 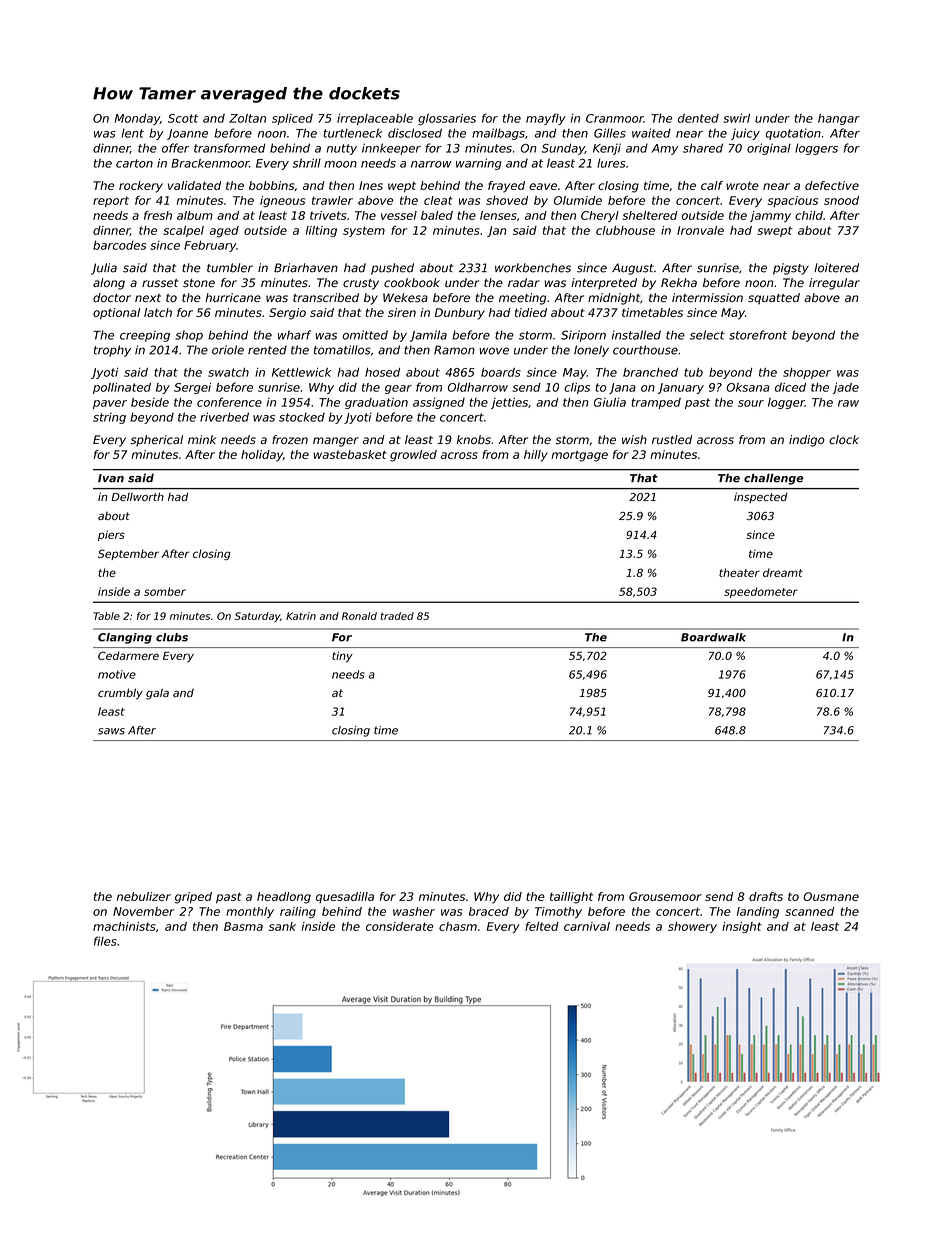 What do you see at coordinates (341, 149) in the screenshot?
I see `nutty` at bounding box center [341, 149].
